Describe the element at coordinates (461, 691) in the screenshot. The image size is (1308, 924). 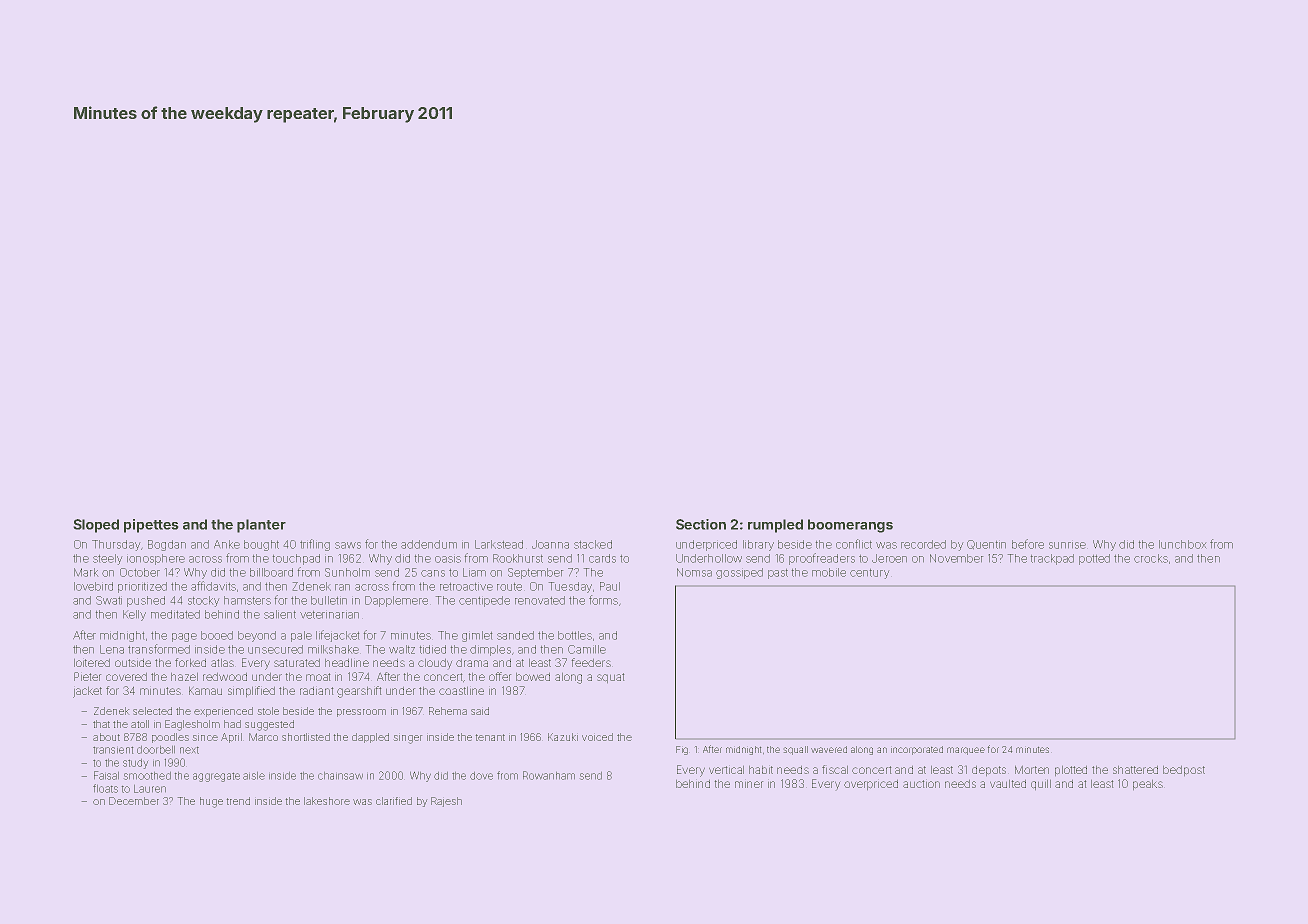
I see `coastline` at that location.
